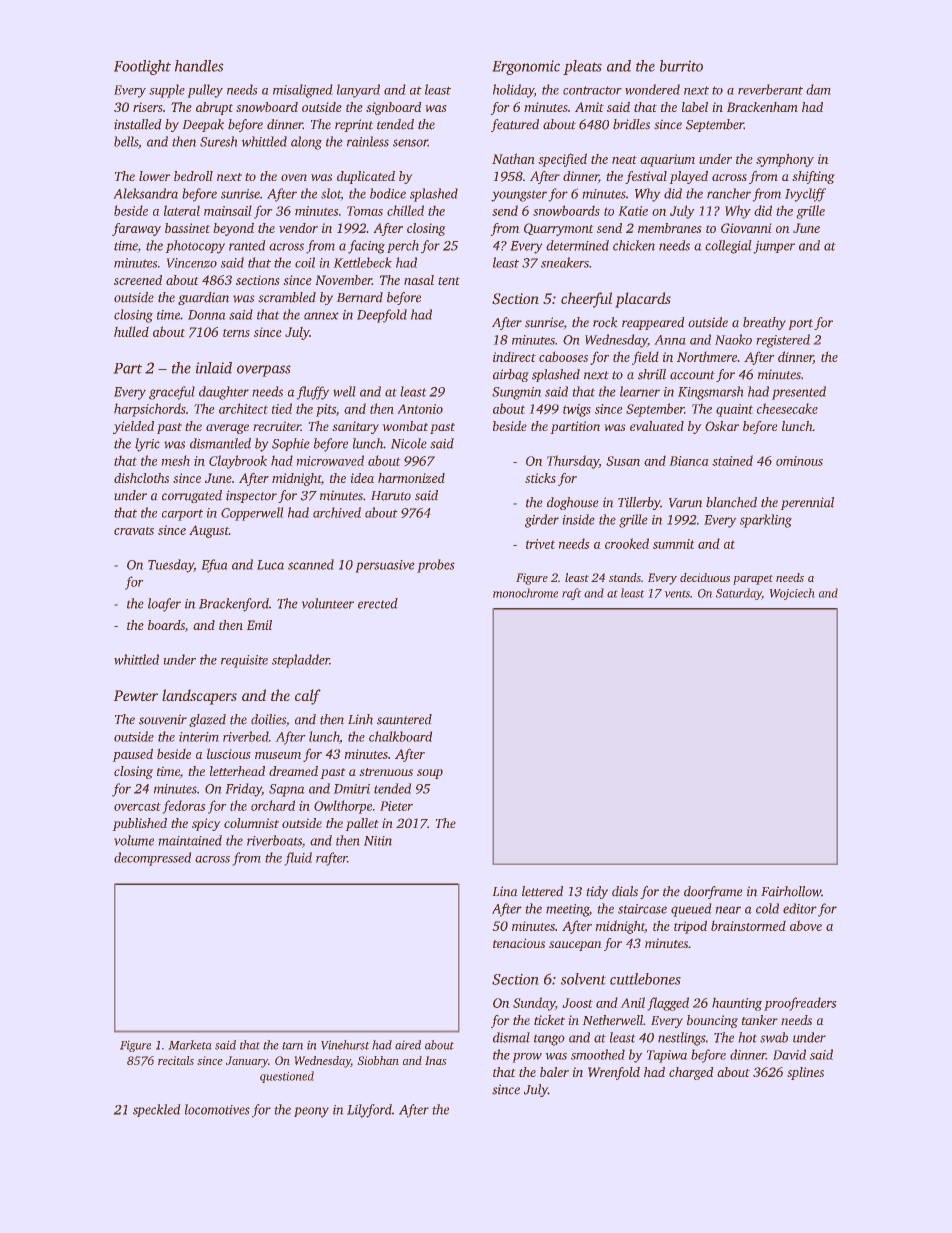 The height and width of the screenshot is (1233, 952). Describe the element at coordinates (691, 1073) in the screenshot. I see `charged` at that location.
